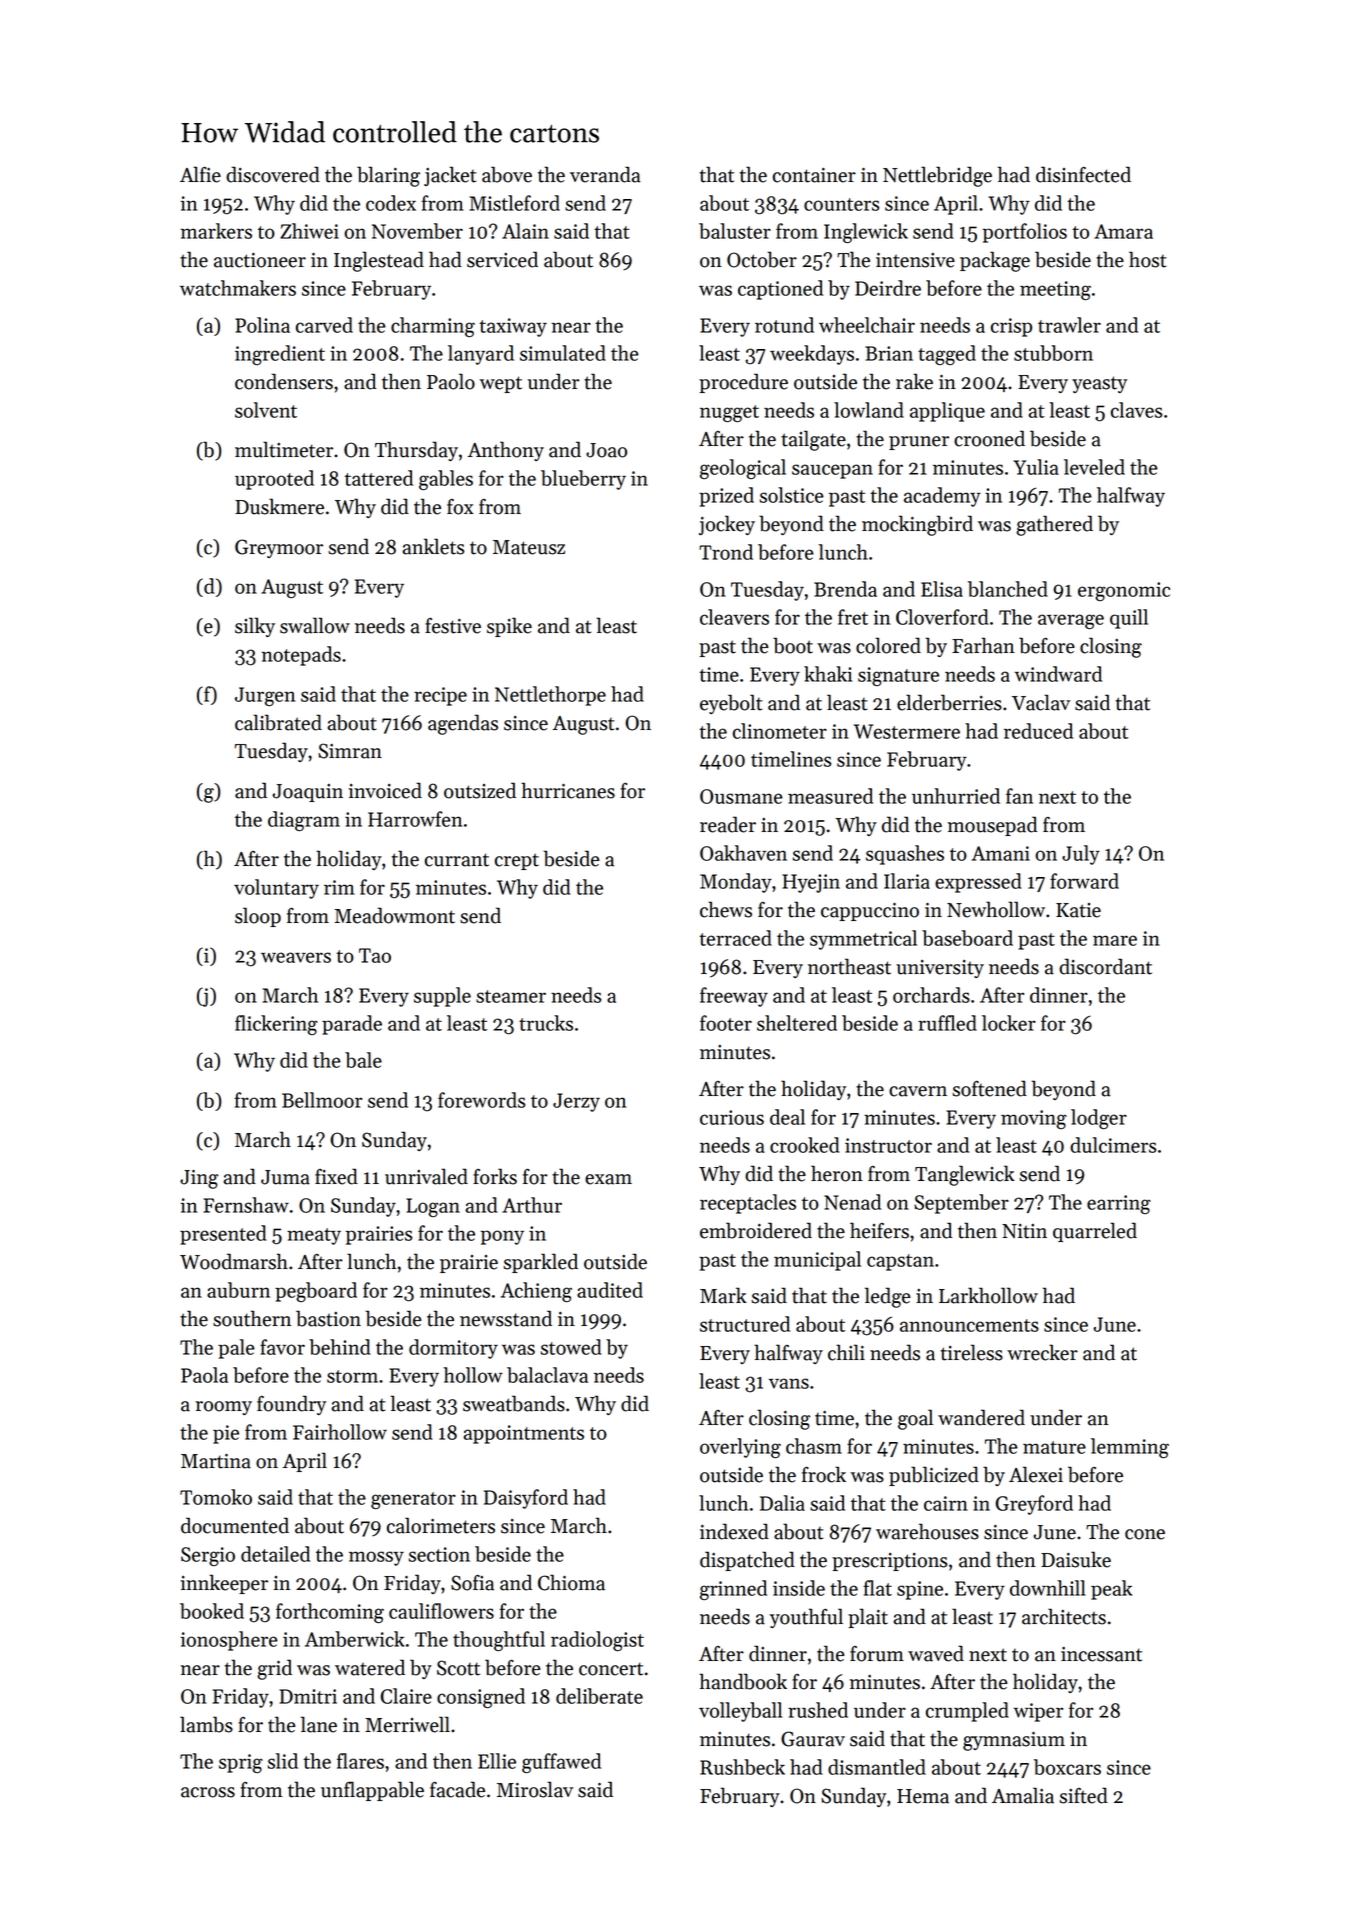 The image size is (1351, 1910). What do you see at coordinates (208, 1792) in the screenshot?
I see `across` at bounding box center [208, 1792].
